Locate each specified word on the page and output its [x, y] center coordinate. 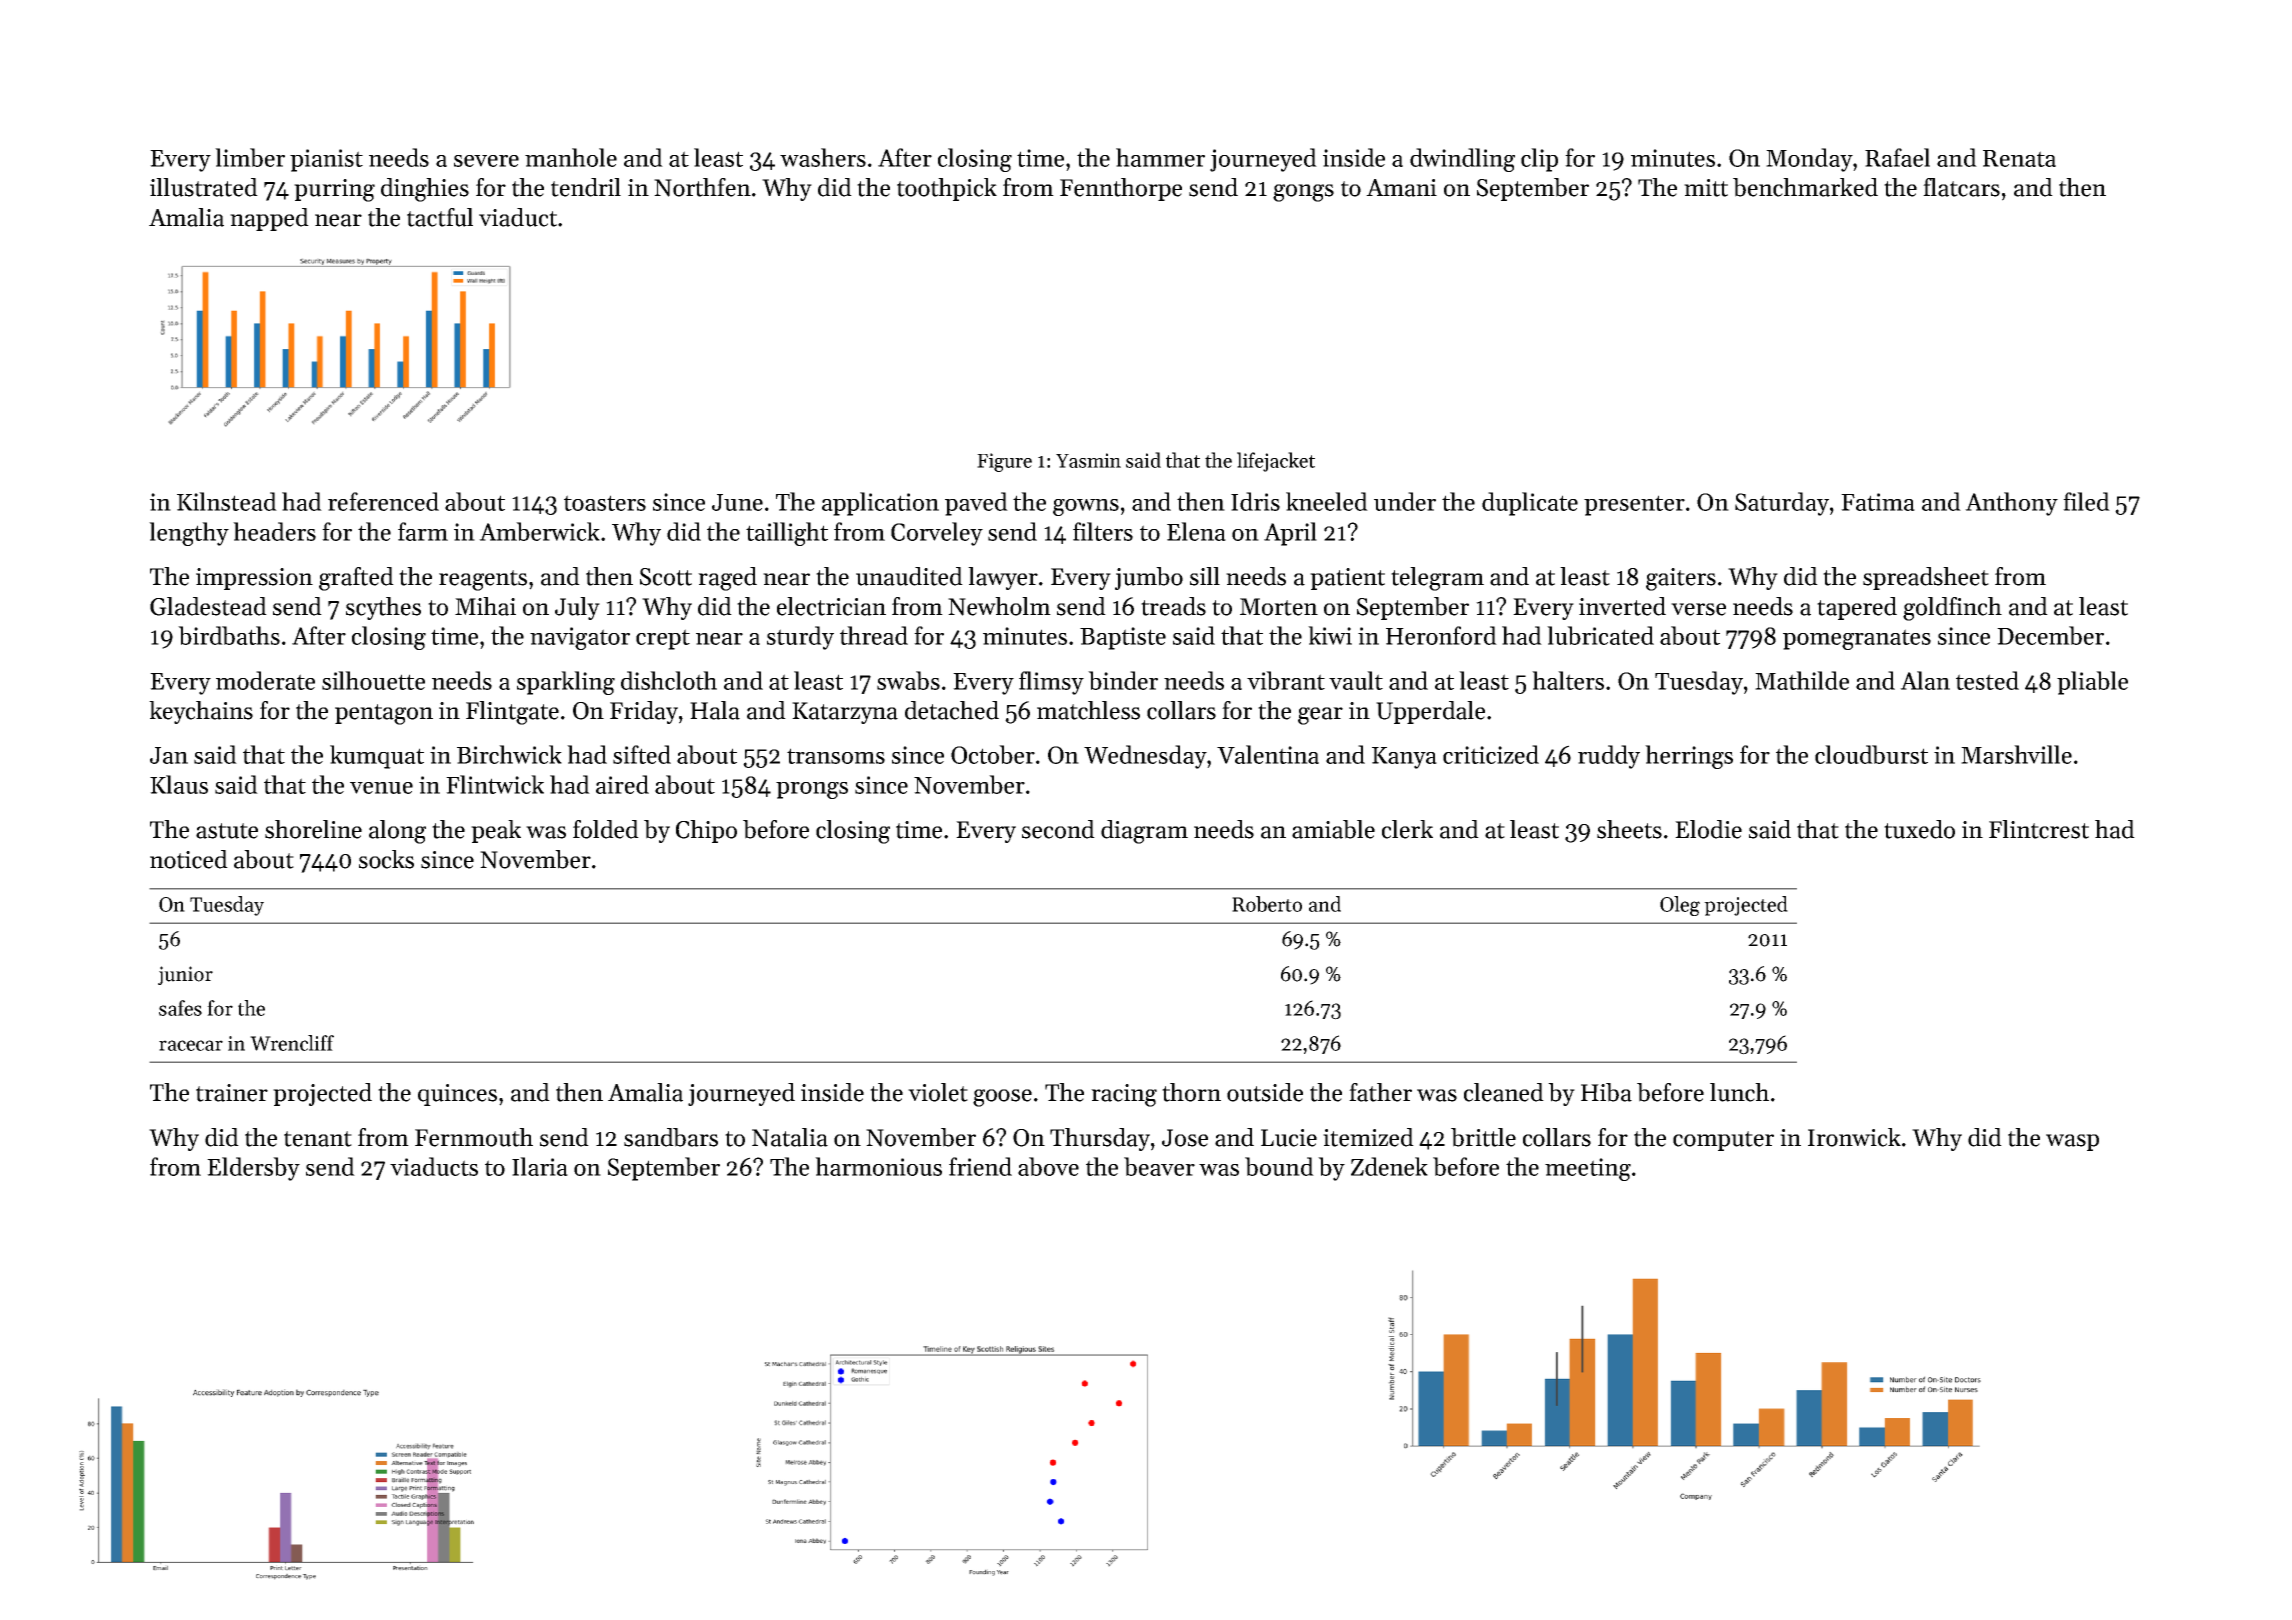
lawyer [1003, 578]
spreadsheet [1926, 578]
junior [185, 975]
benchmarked [1805, 187]
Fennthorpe [1121, 189]
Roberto [1267, 904]
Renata [2019, 158]
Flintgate [512, 713]
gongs [1303, 193]
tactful [440, 217]
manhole [571, 157]
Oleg [1680, 906]
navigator [580, 638]
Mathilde [1802, 680]
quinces [457, 1095]
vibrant [1286, 680]
